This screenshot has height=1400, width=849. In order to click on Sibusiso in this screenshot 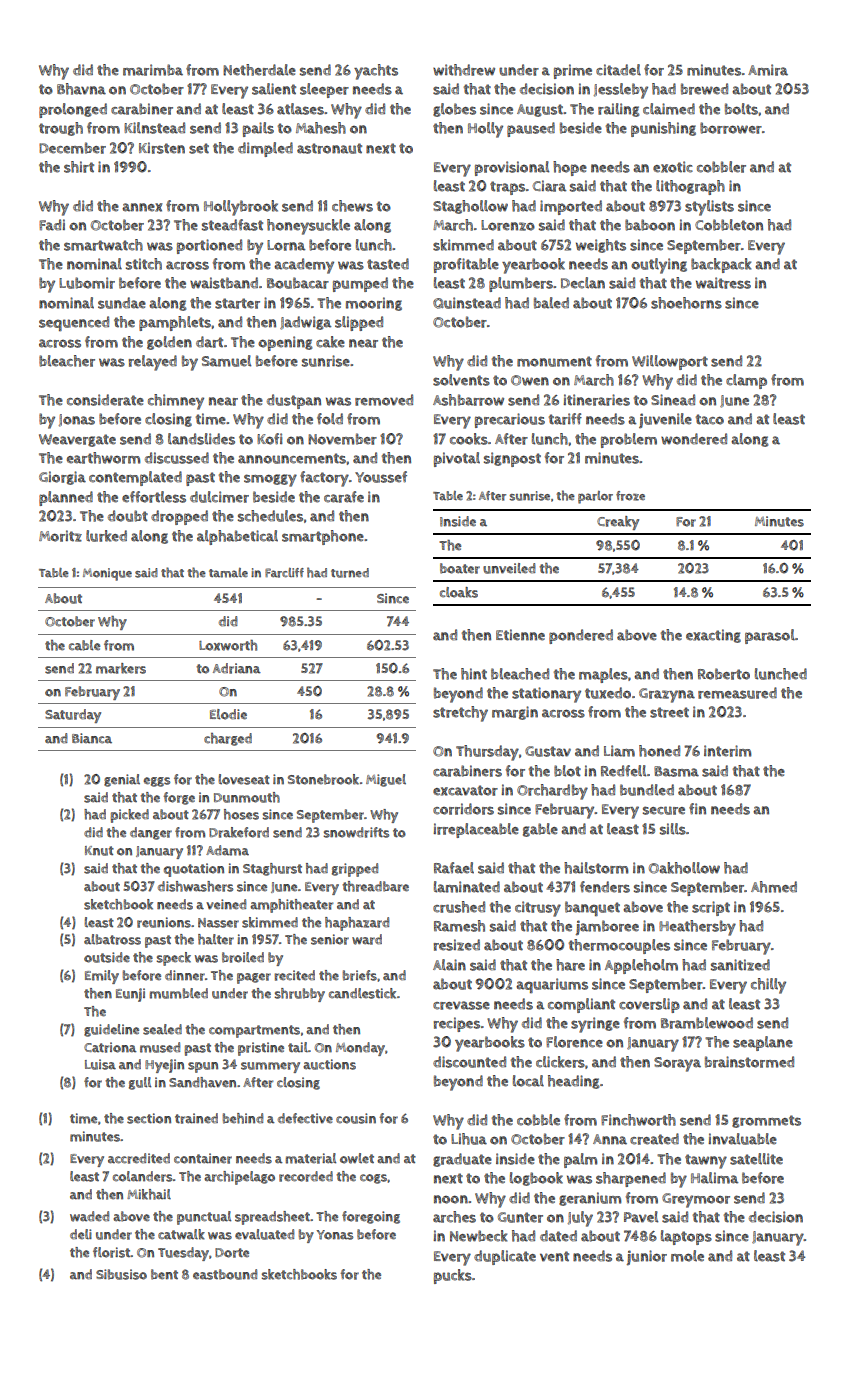, I will do `click(121, 1274)`.
